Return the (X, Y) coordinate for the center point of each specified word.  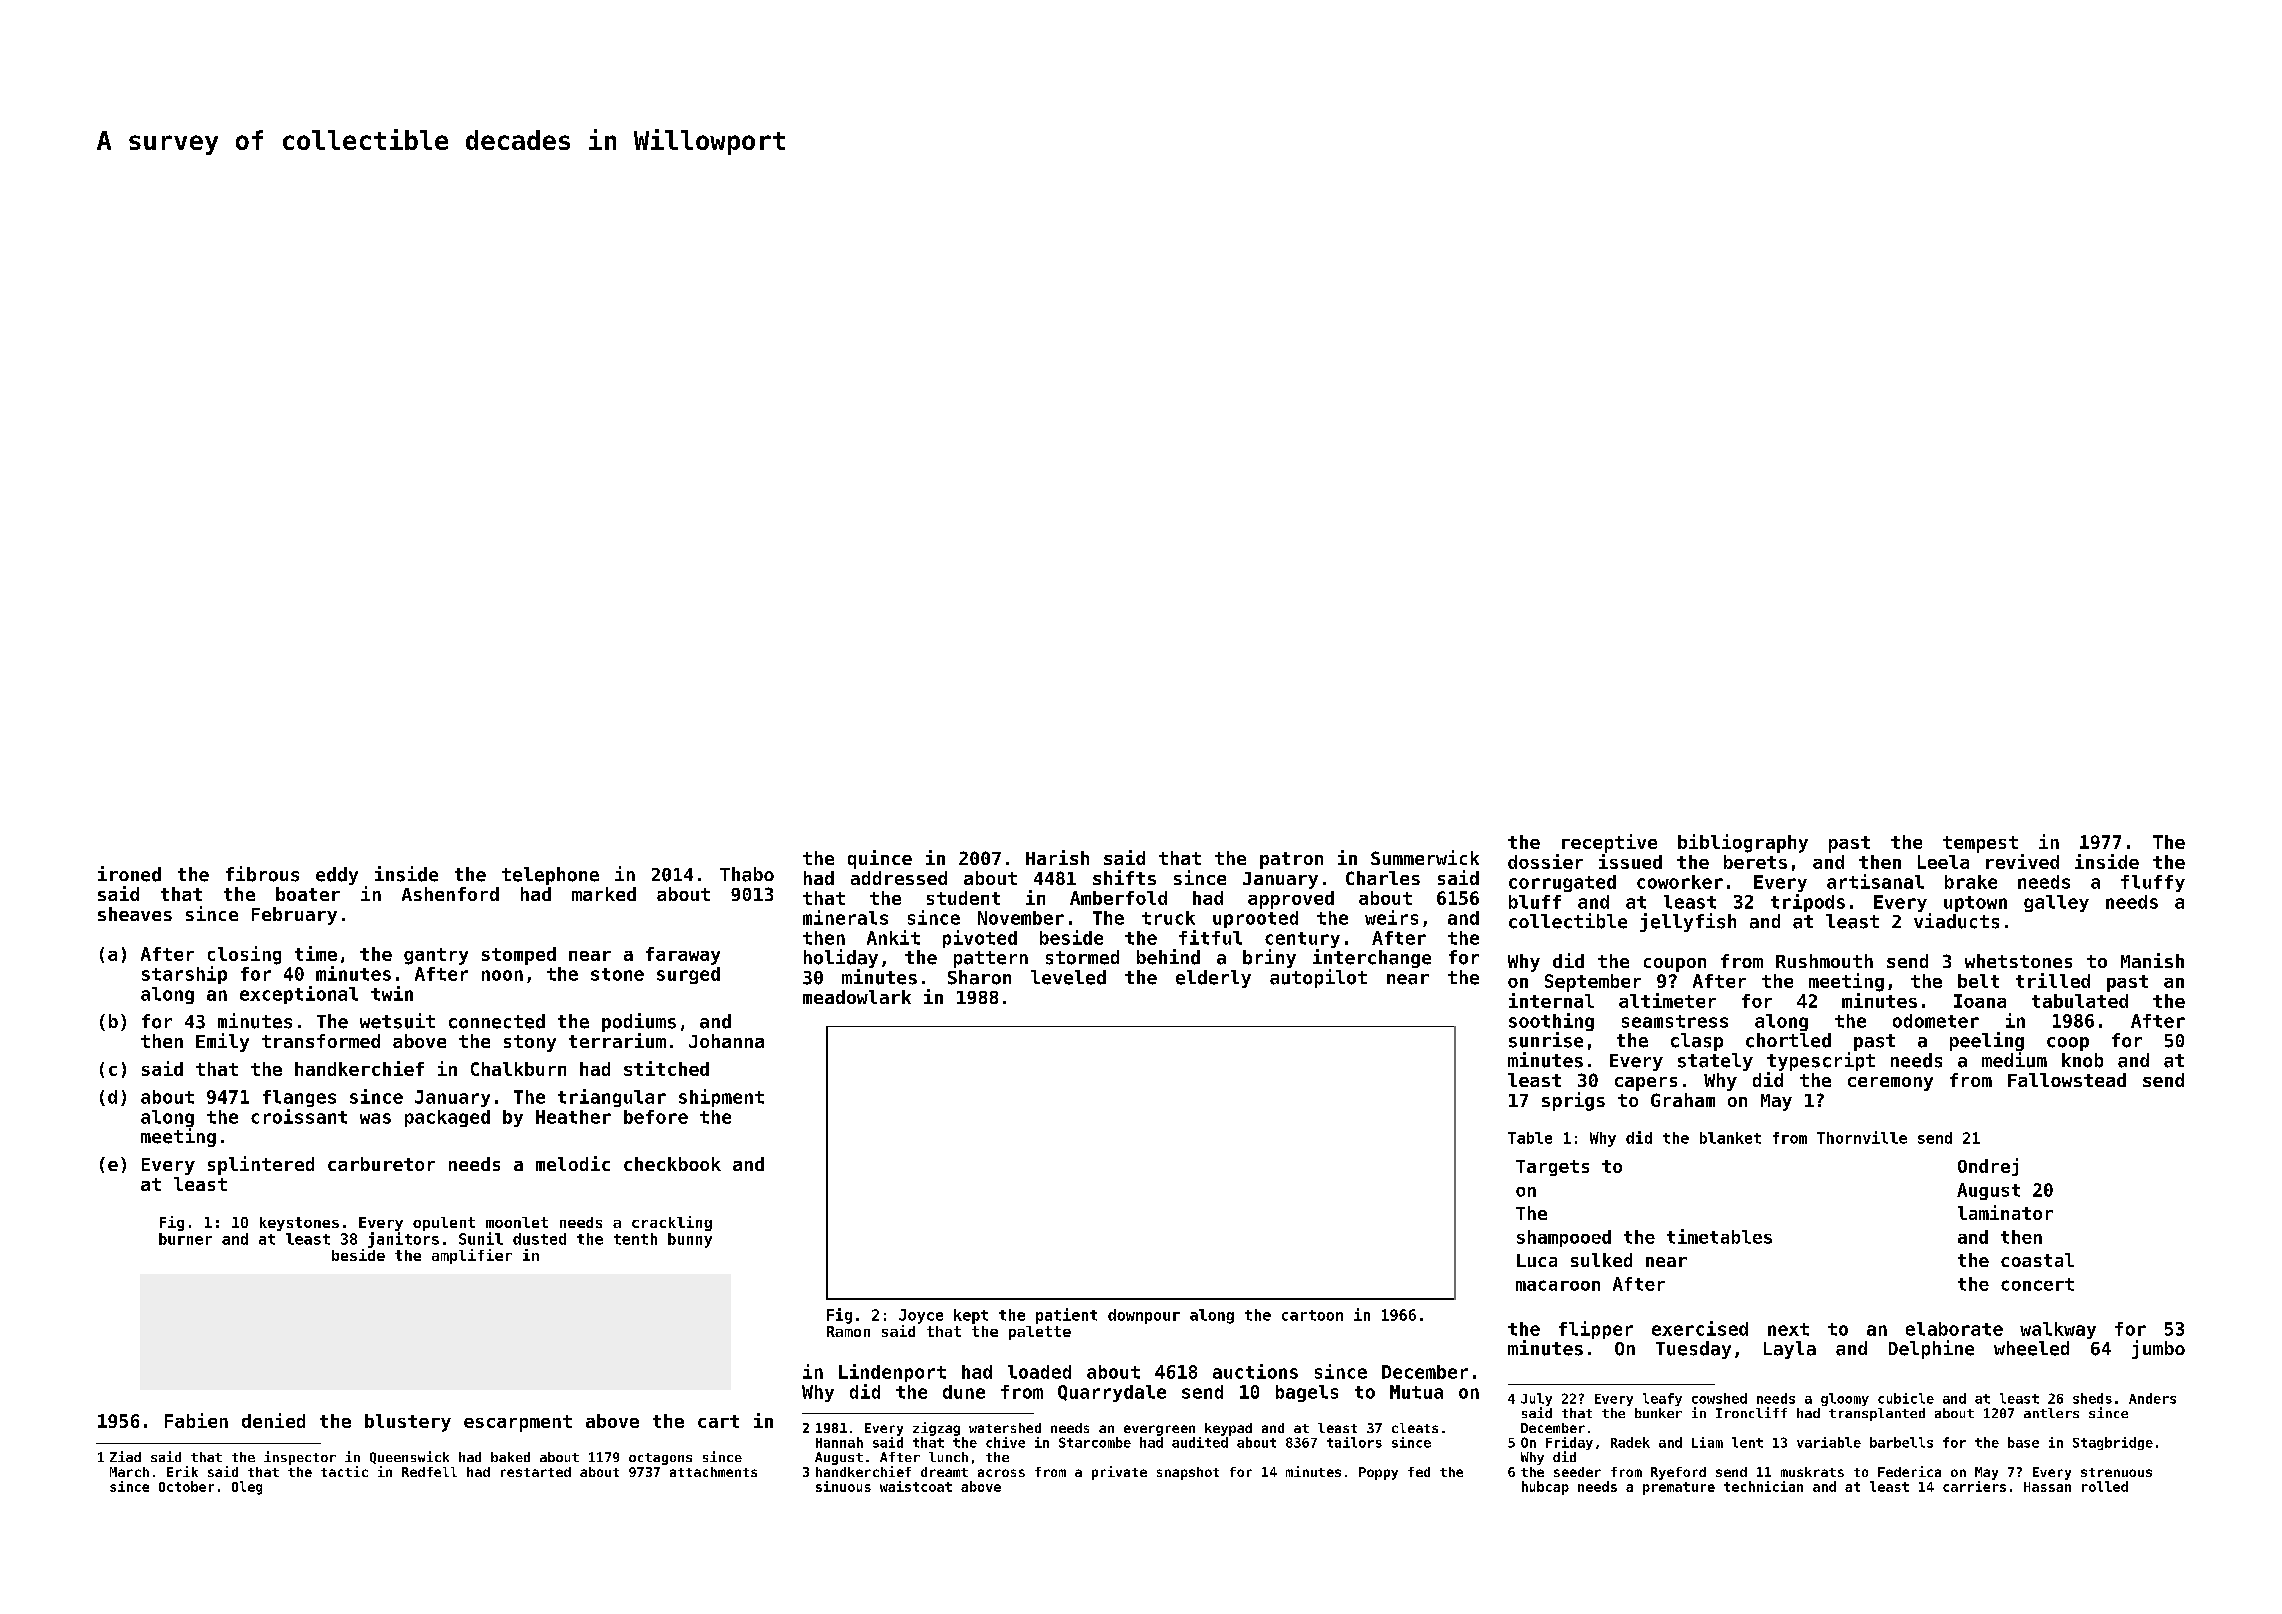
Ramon (848, 1331)
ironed (129, 874)
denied (273, 1420)
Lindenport (892, 1373)
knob (2082, 1060)
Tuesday (1693, 1350)
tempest (1980, 844)
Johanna (726, 1041)
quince (880, 859)
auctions (1255, 1371)
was (375, 1118)
